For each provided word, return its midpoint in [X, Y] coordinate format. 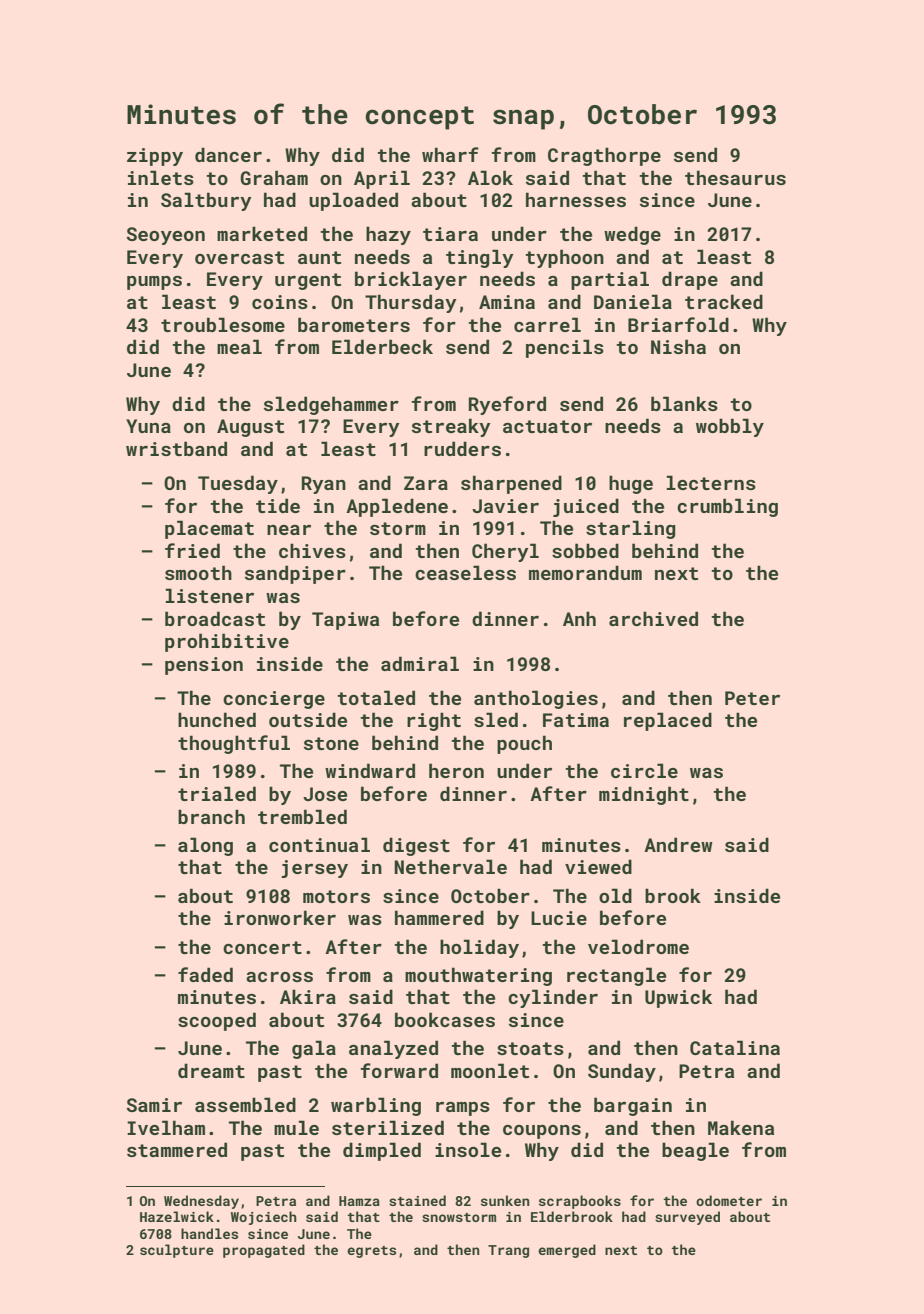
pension [204, 666]
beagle [695, 1151]
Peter [752, 698]
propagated [264, 1251]
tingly [480, 258]
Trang [508, 1251]
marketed [262, 233]
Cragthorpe [604, 156]
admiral [420, 663]
